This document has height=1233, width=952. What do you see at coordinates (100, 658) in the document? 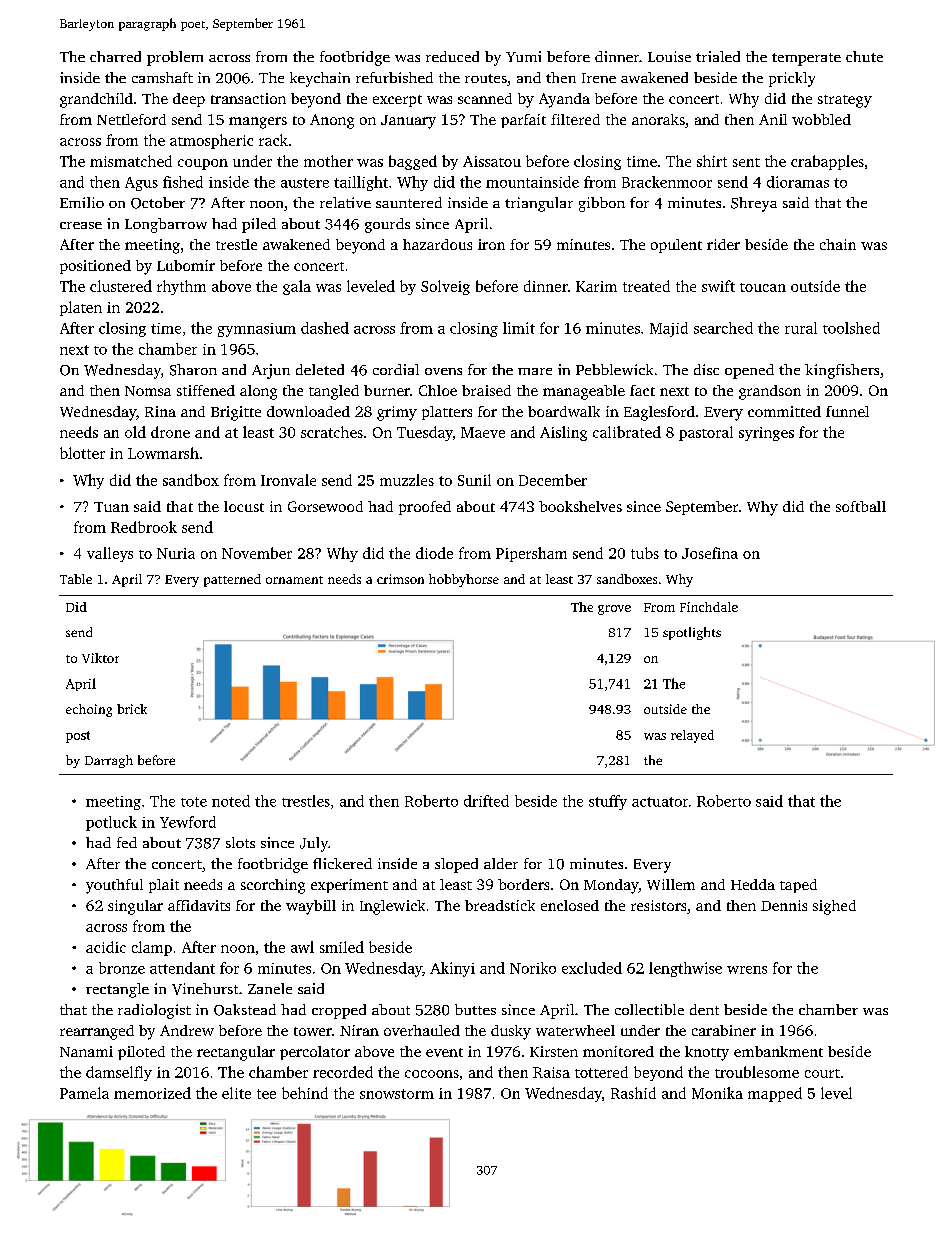
I see `Viktor` at bounding box center [100, 658].
